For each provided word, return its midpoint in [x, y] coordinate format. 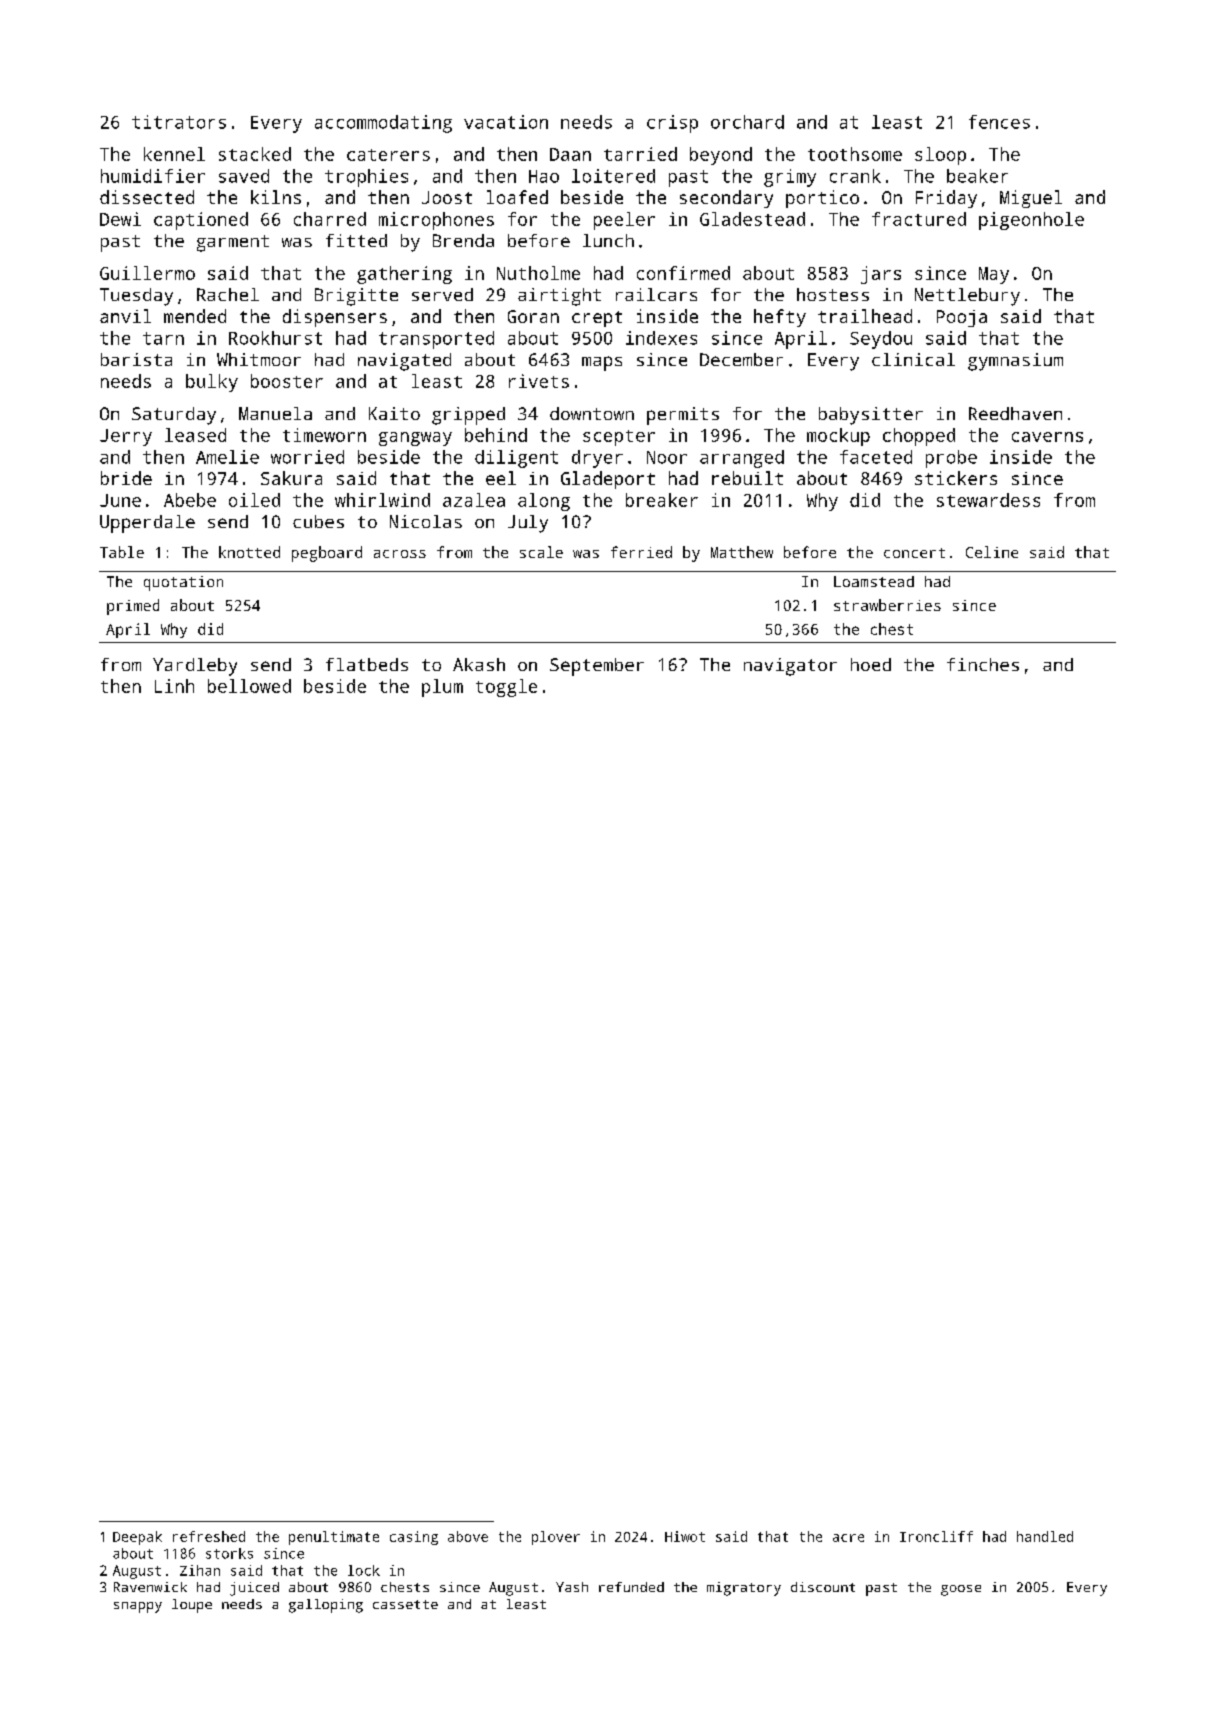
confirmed [683, 273]
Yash [572, 1587]
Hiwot [685, 1536]
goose [961, 1590]
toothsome [855, 154]
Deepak [137, 1538]
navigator [790, 667]
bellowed [249, 686]
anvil [125, 316]
